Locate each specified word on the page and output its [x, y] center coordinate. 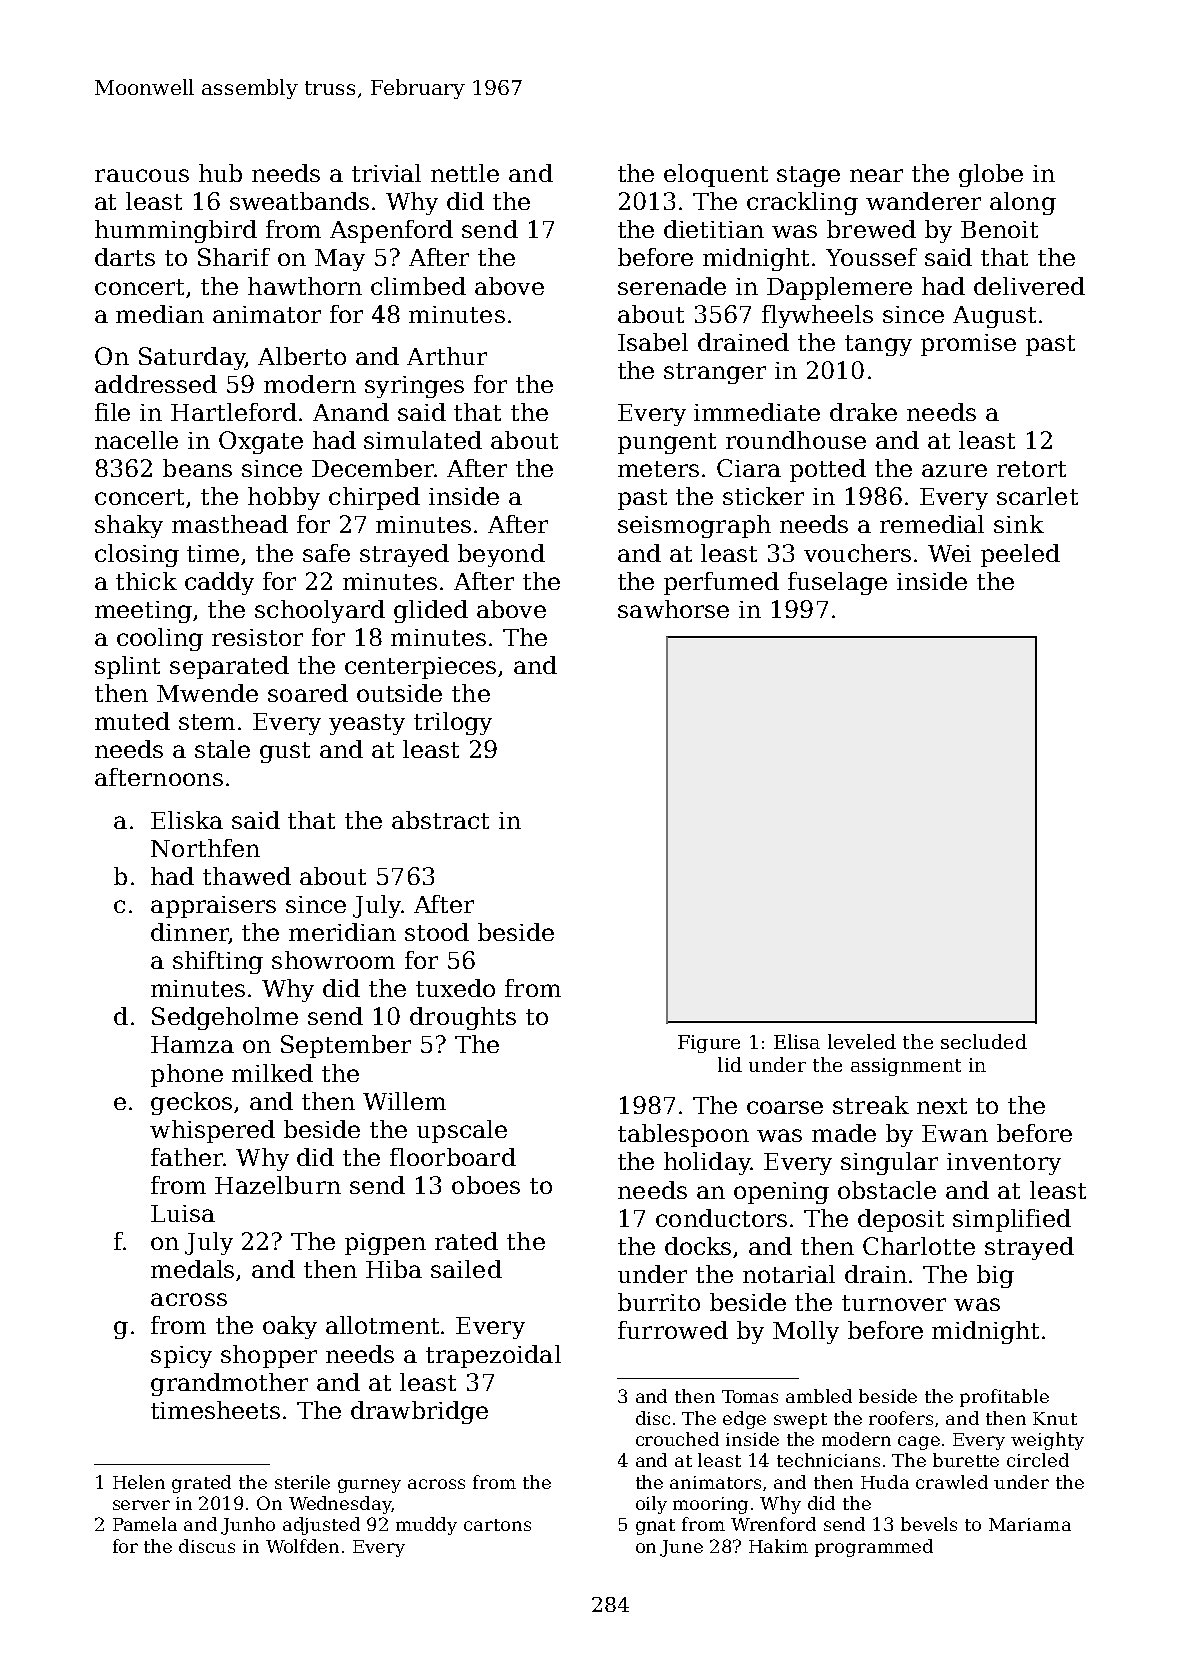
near [876, 175]
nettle [465, 173]
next [942, 1106]
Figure [709, 1044]
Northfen [205, 848]
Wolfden [302, 1546]
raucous [142, 175]
